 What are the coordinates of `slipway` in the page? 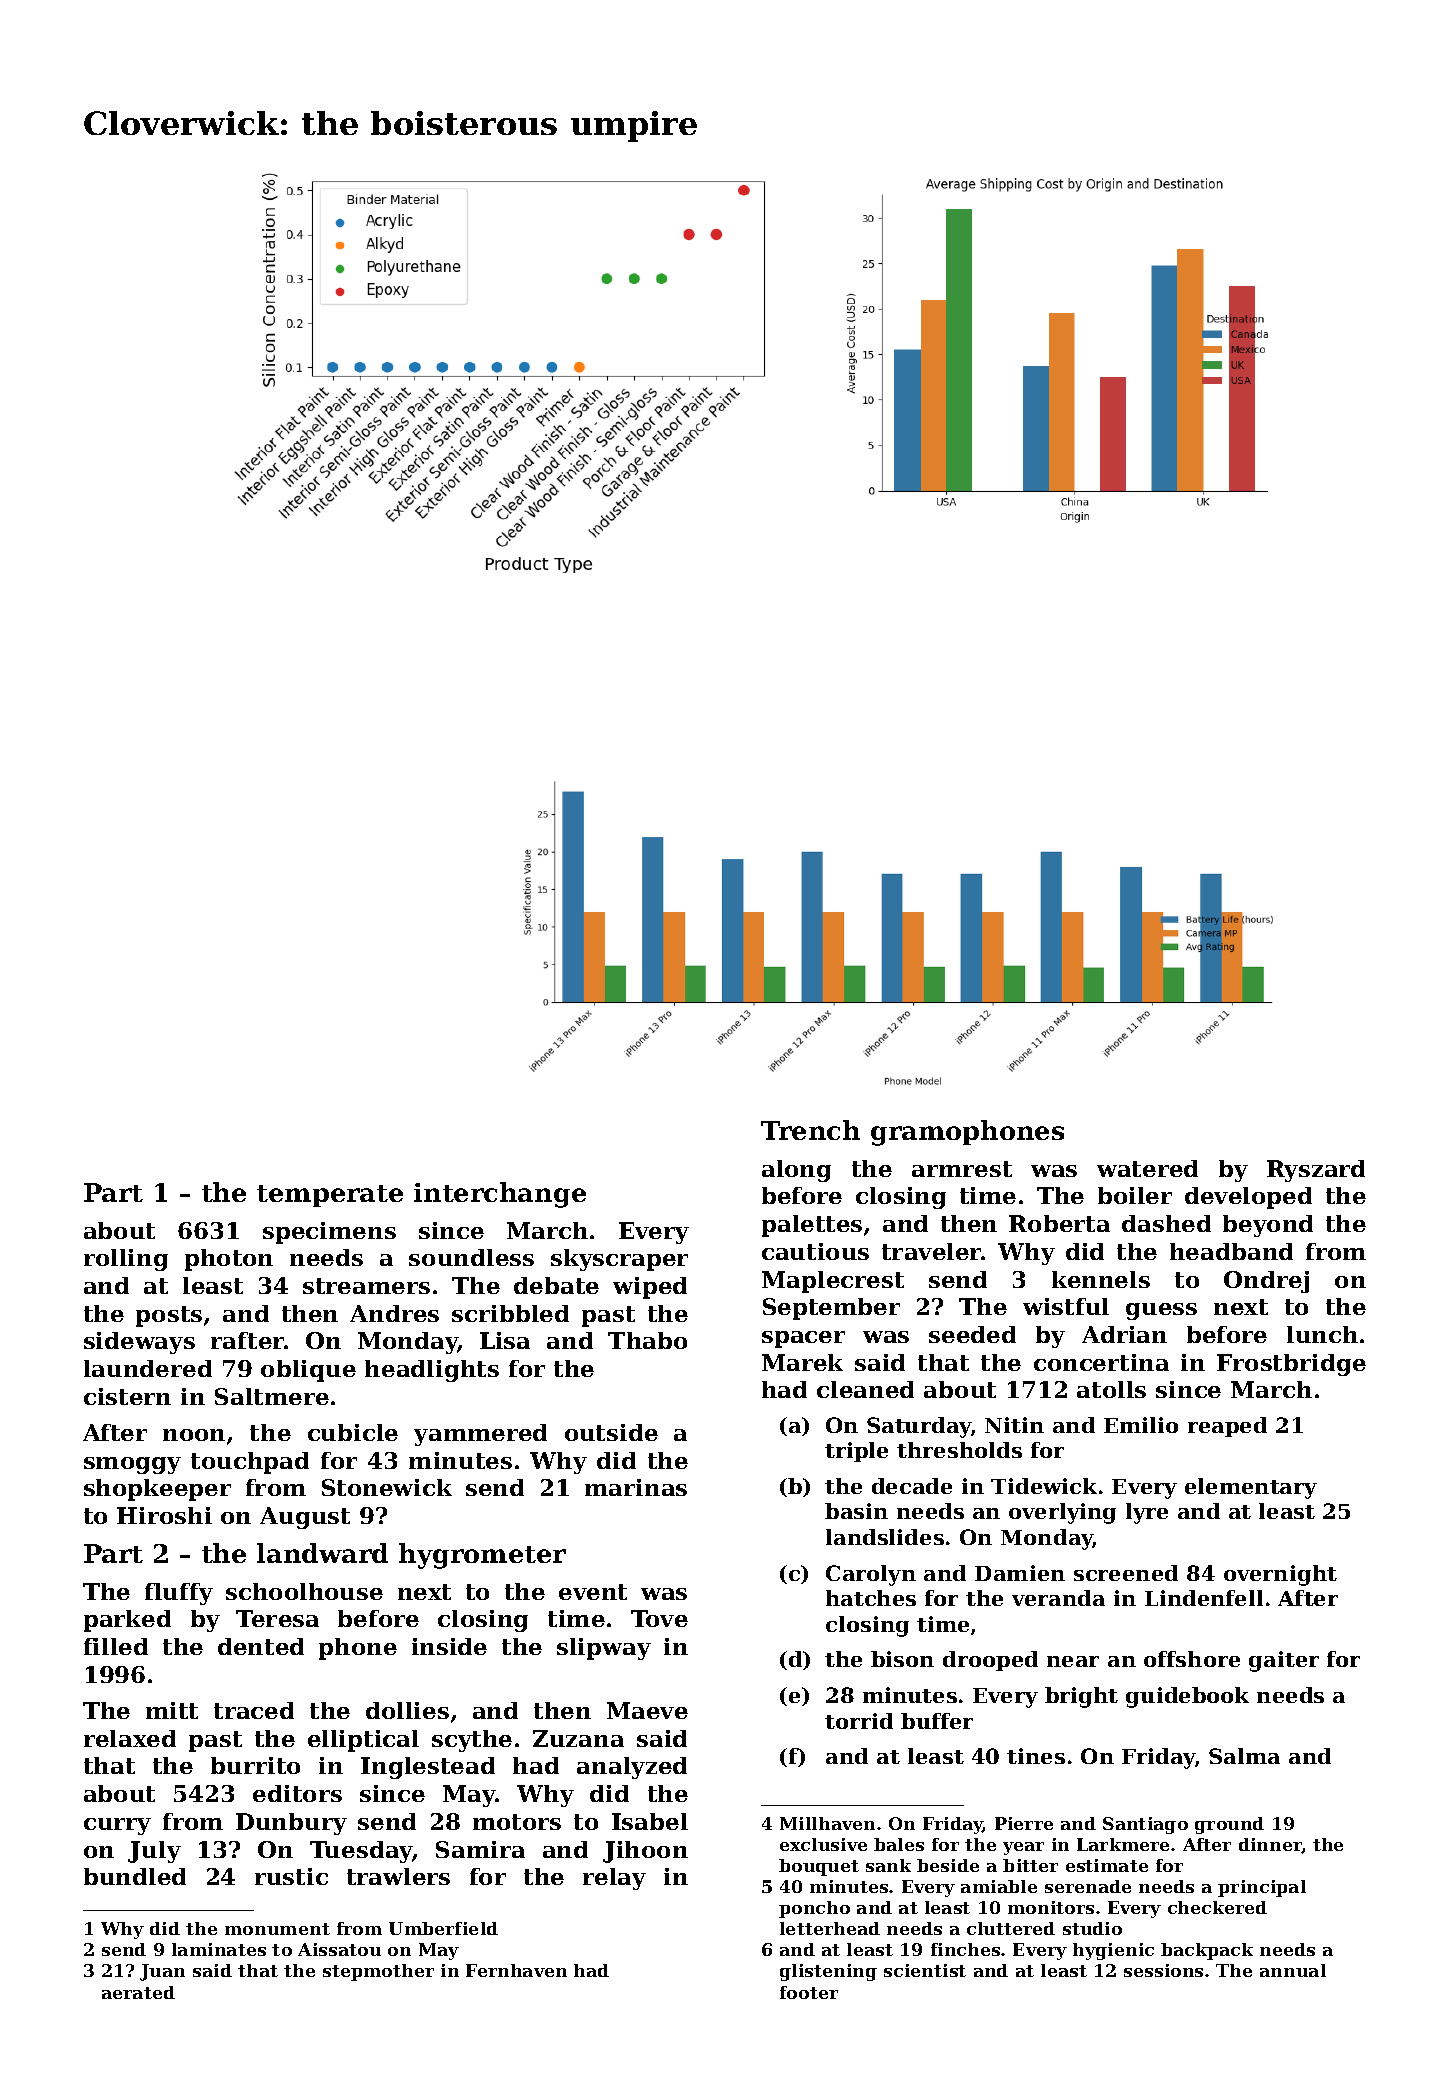 It's located at (604, 1649).
